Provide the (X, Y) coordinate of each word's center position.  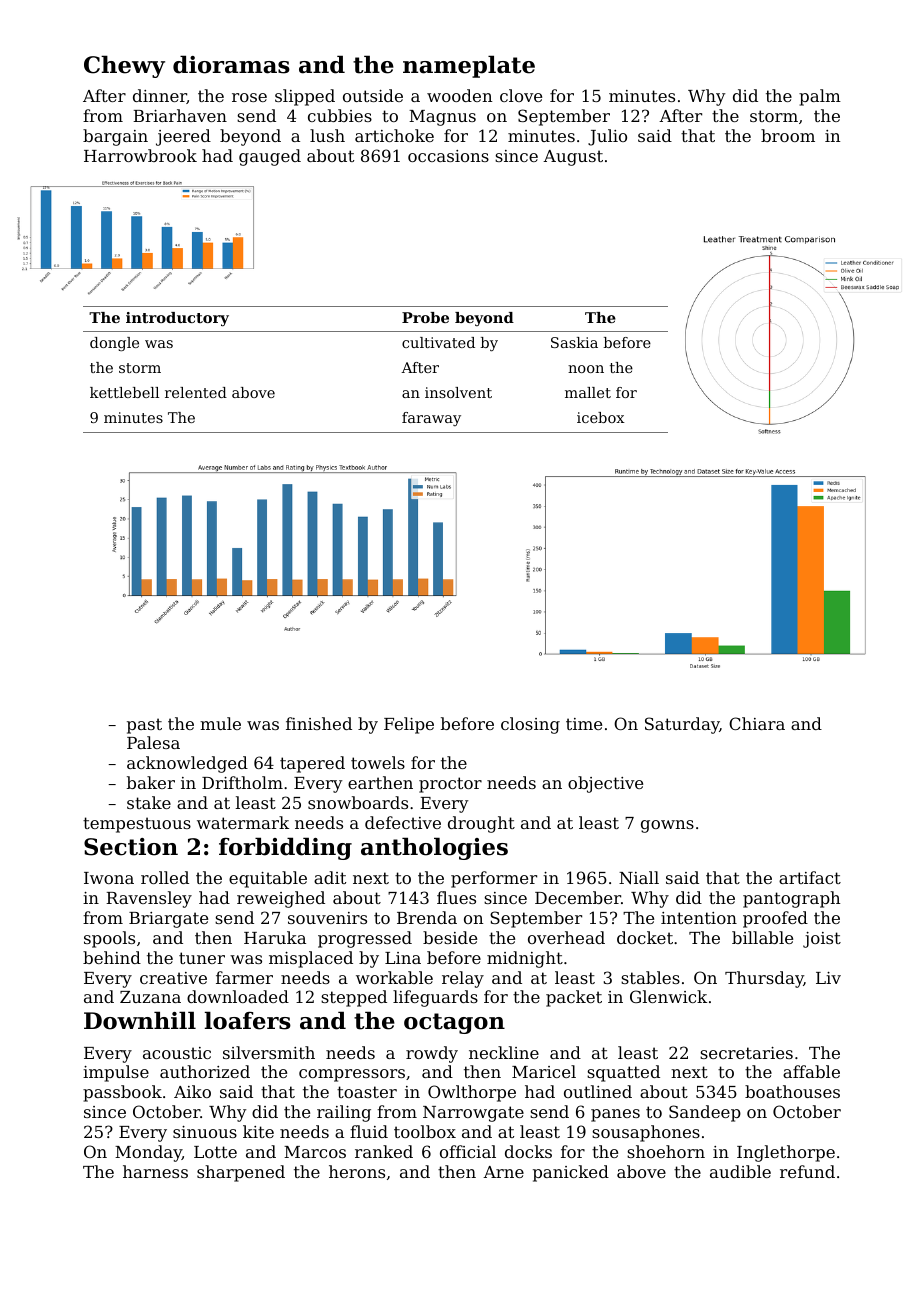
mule (220, 723)
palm (820, 97)
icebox (601, 417)
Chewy (124, 66)
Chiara (757, 723)
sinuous (205, 1132)
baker (151, 782)
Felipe (409, 725)
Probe (425, 317)
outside (373, 95)
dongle (114, 344)
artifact (810, 877)
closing (530, 725)
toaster (367, 1092)
